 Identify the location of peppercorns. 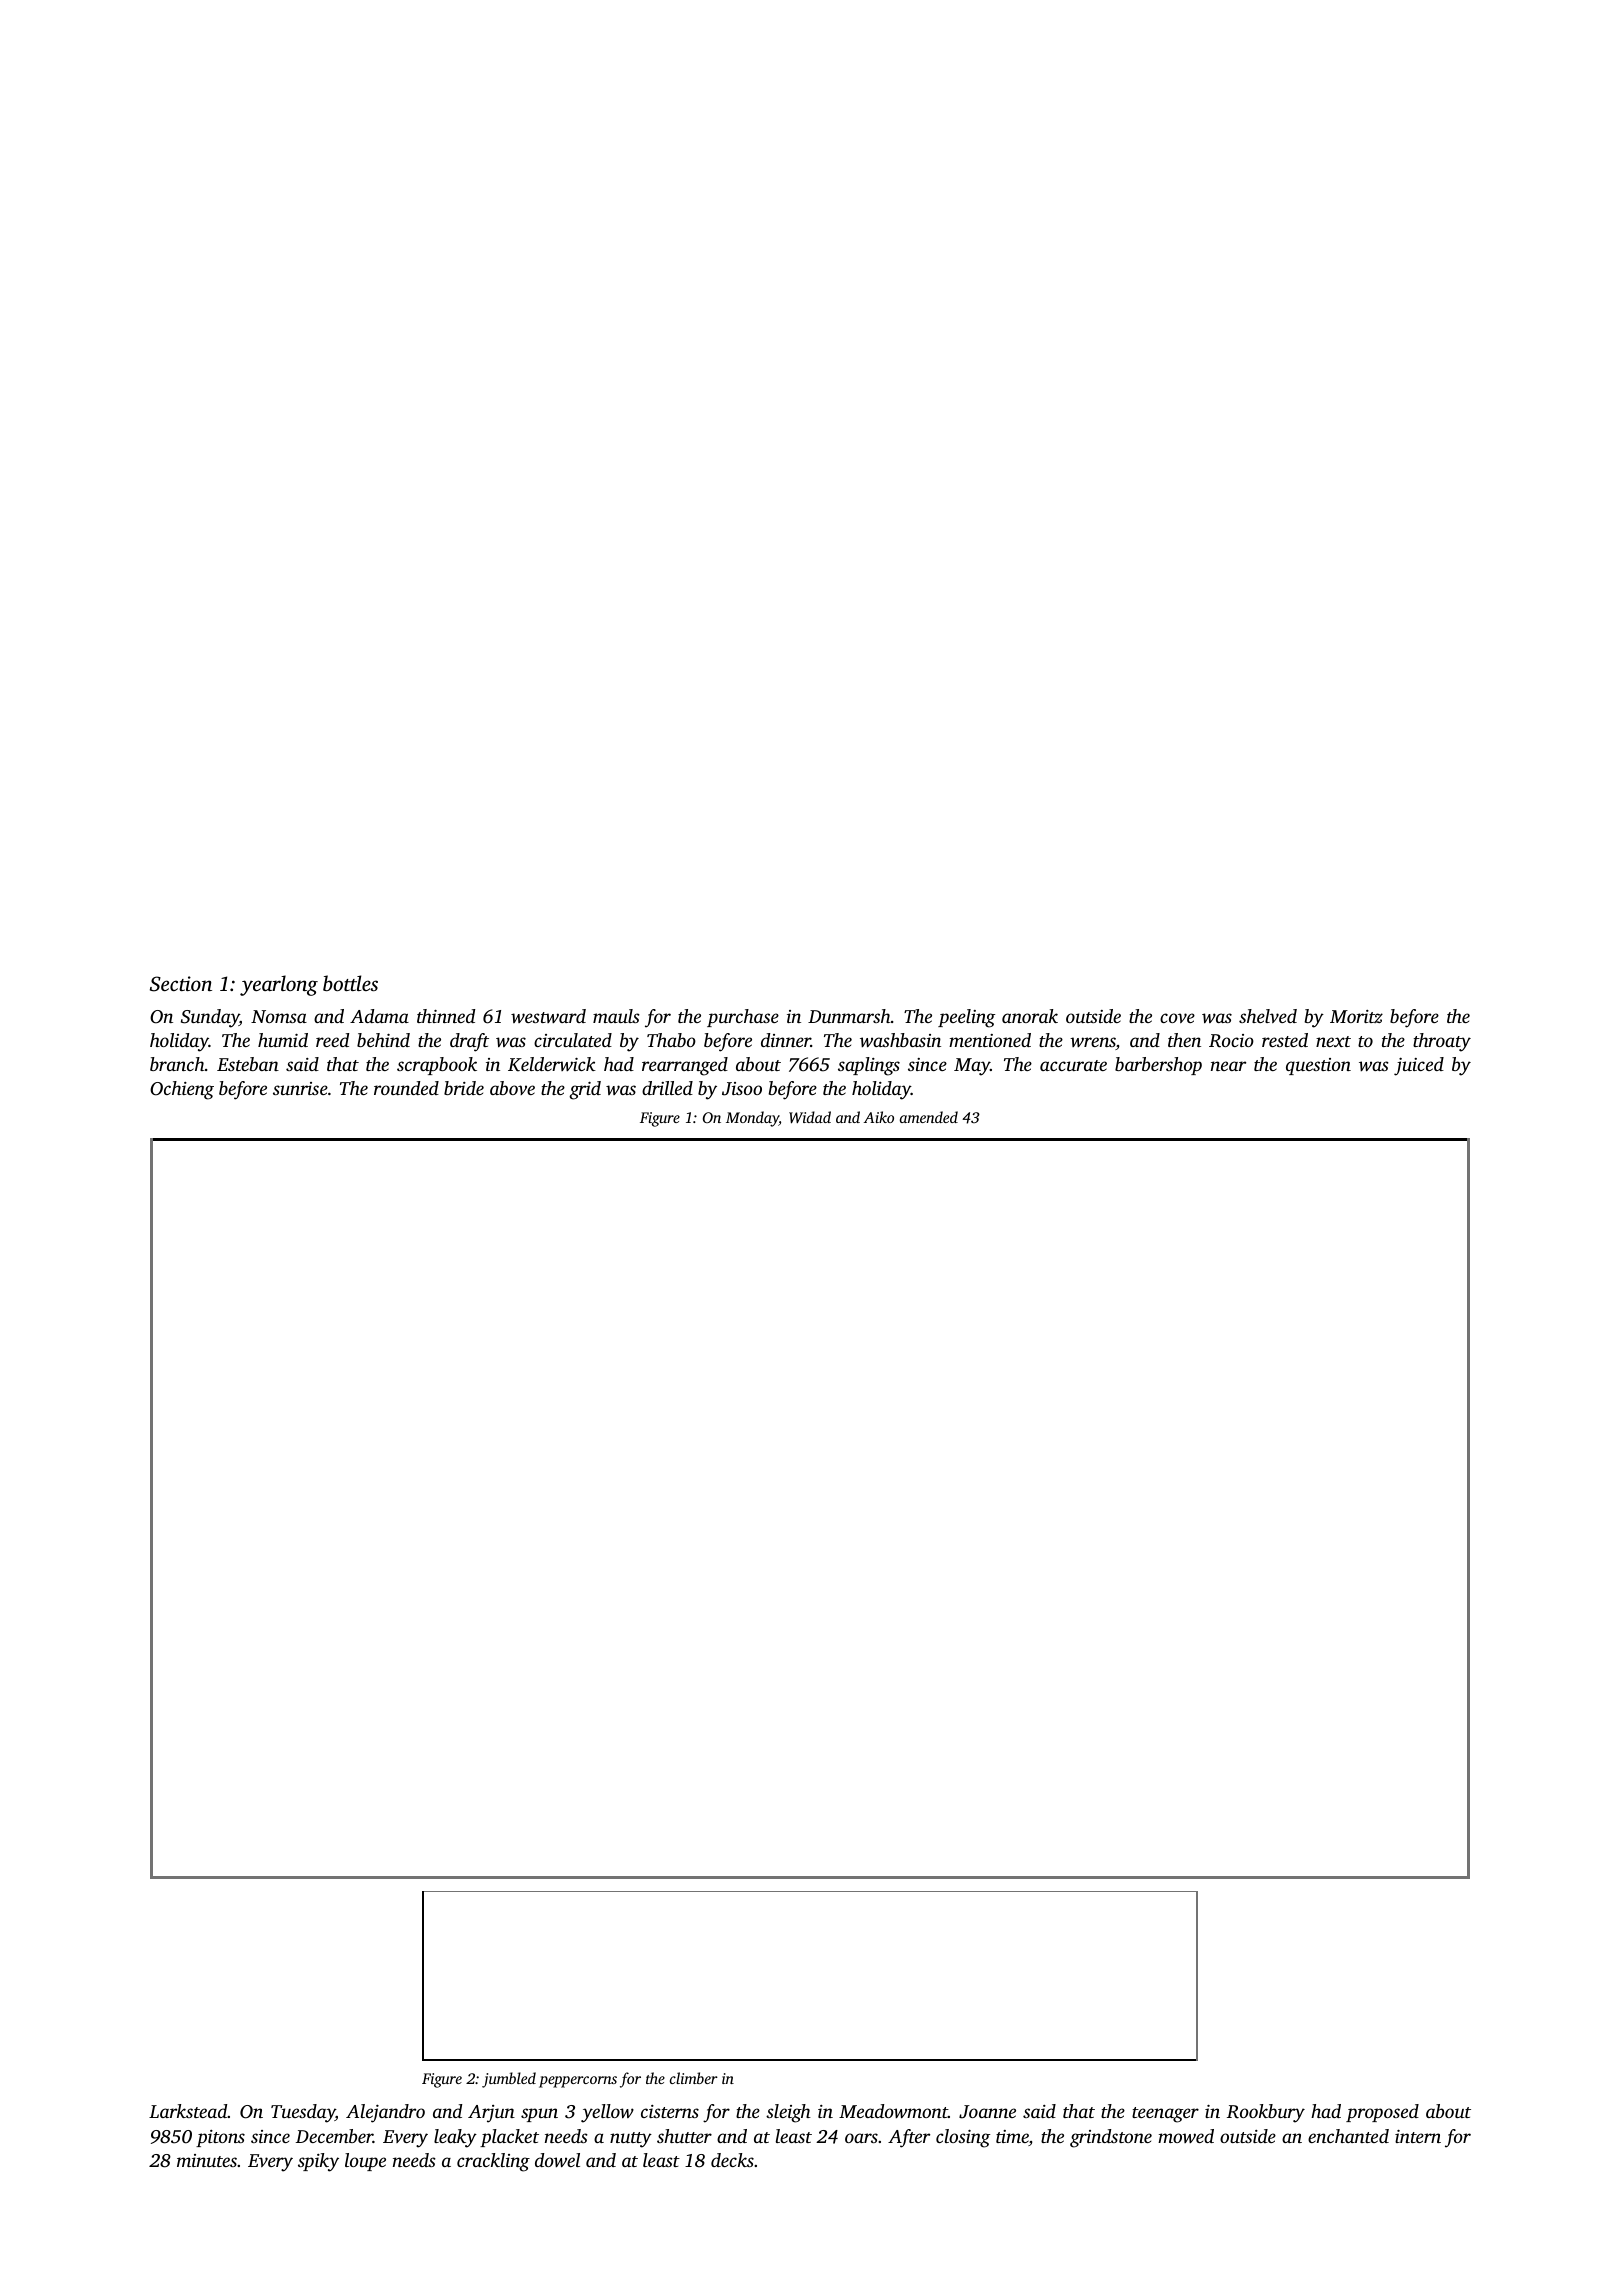
(578, 2082).
